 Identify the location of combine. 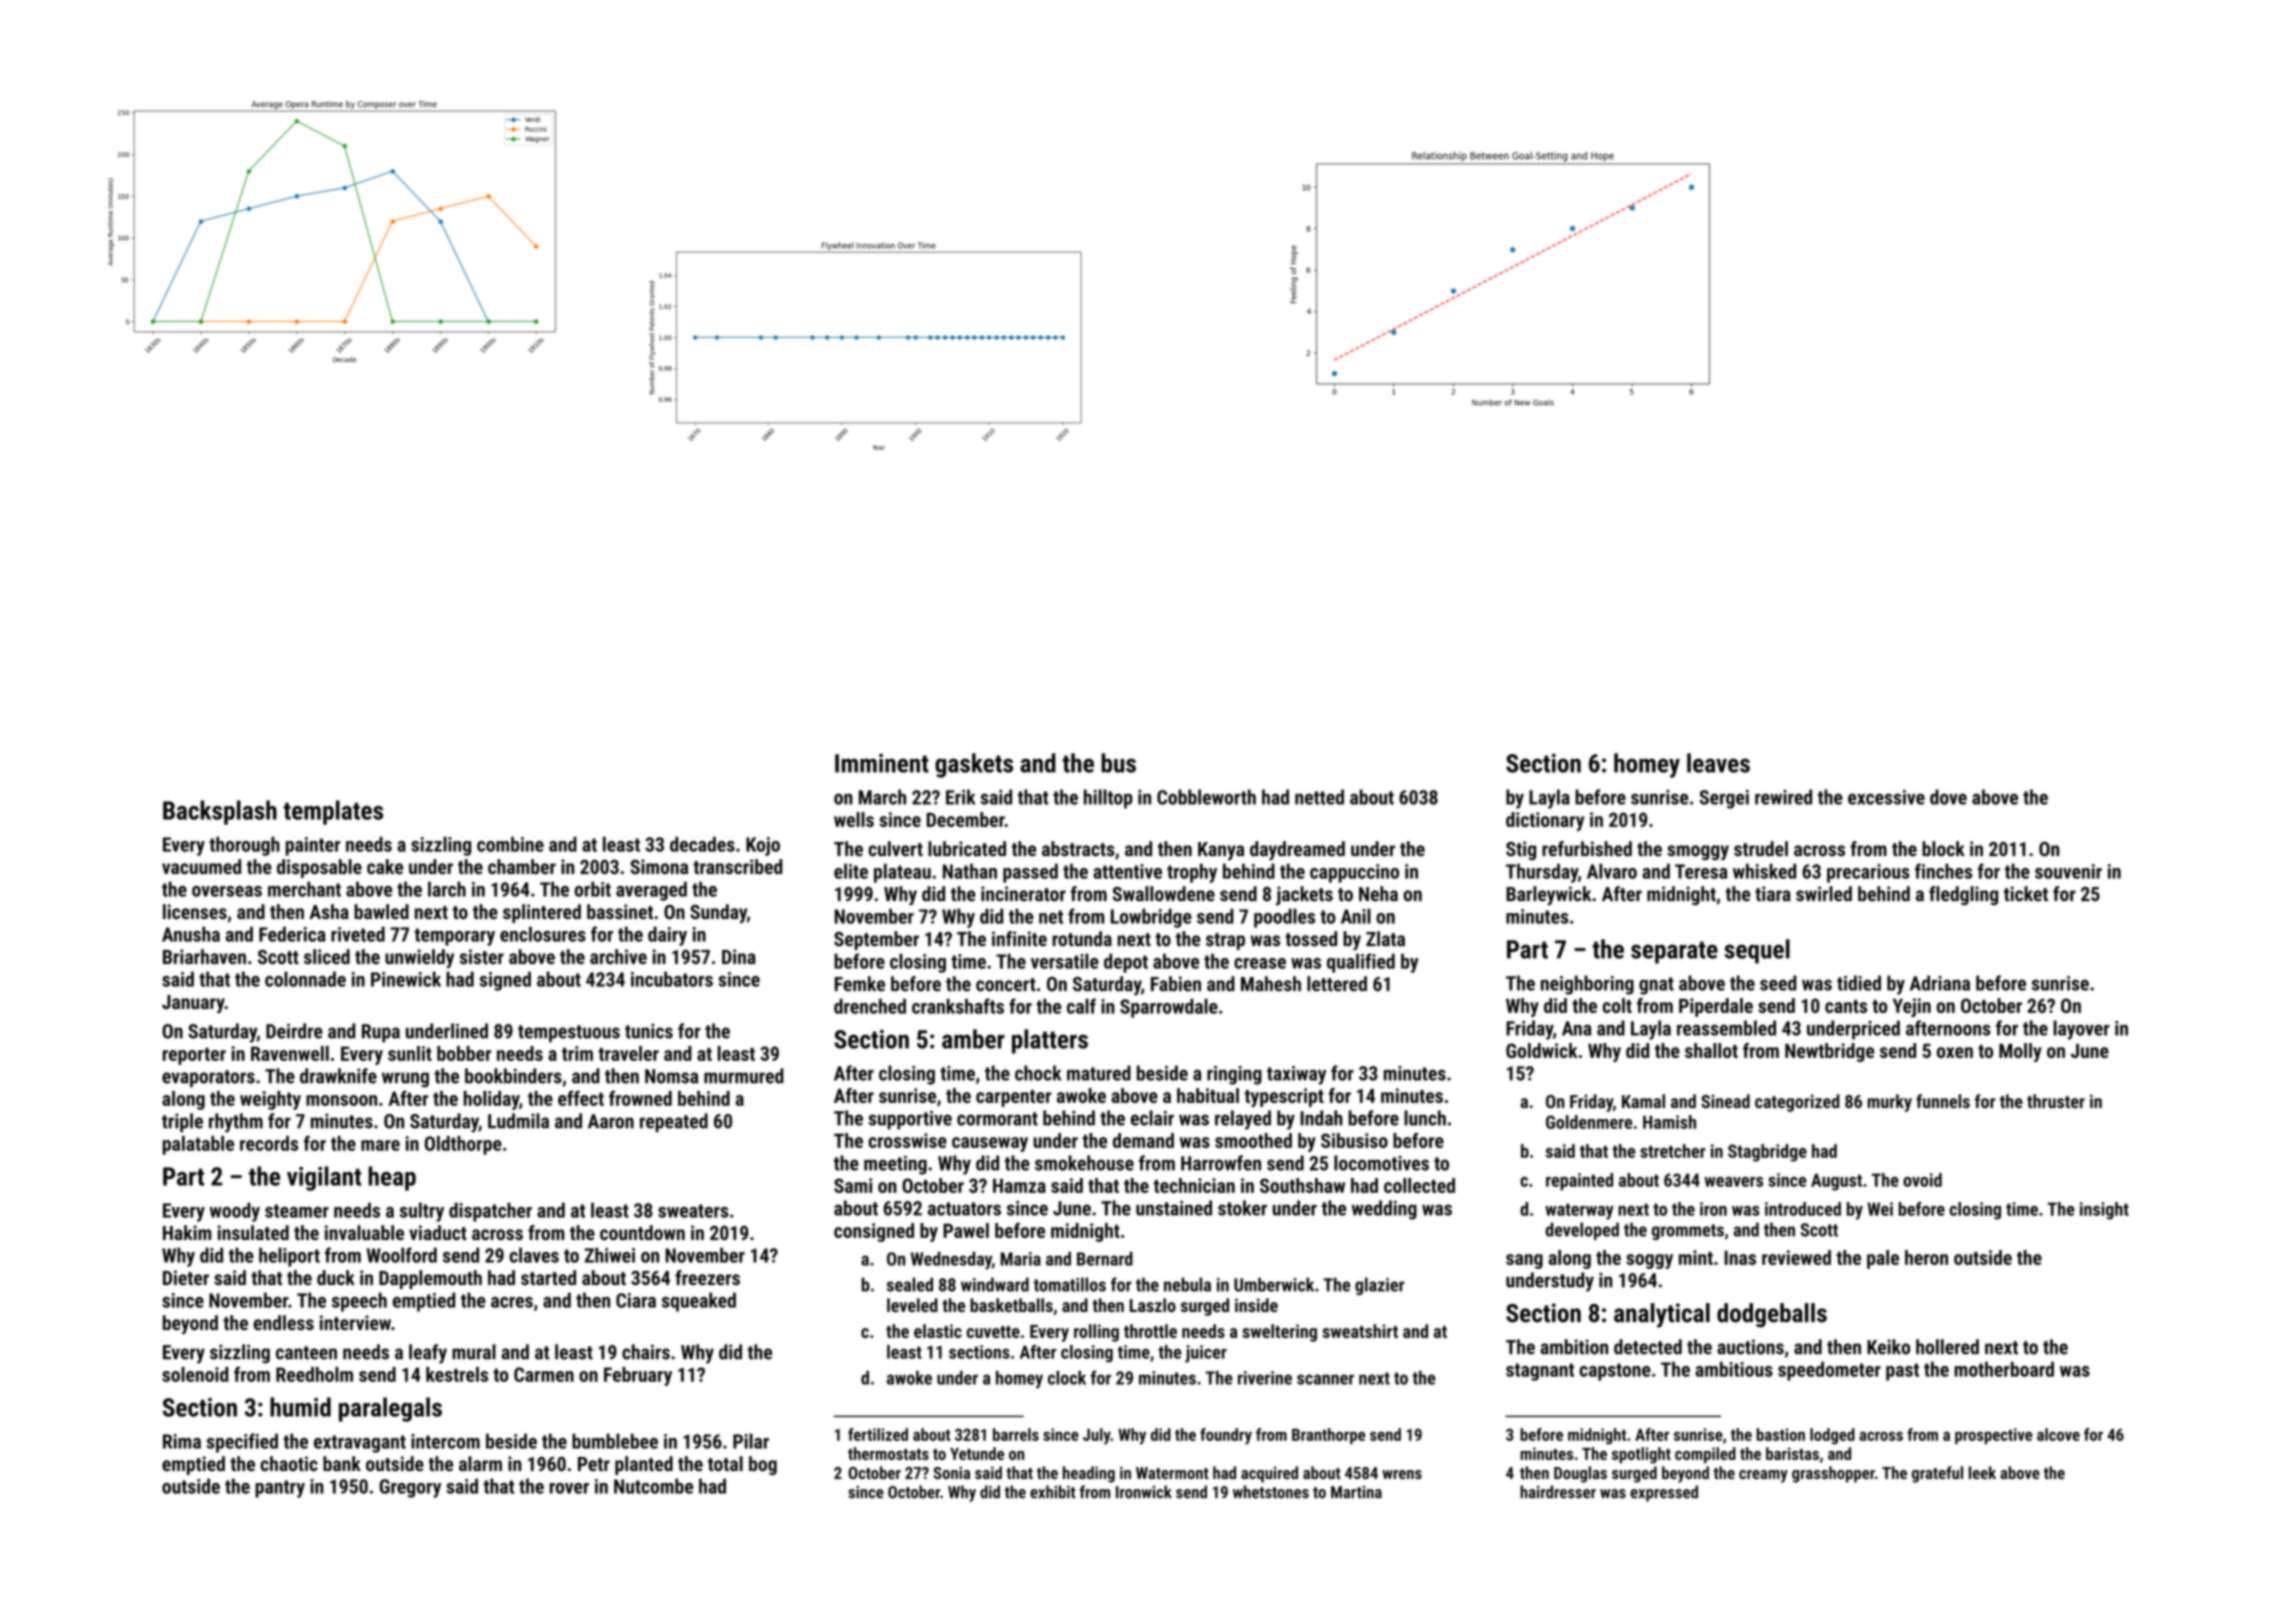
(510, 844).
